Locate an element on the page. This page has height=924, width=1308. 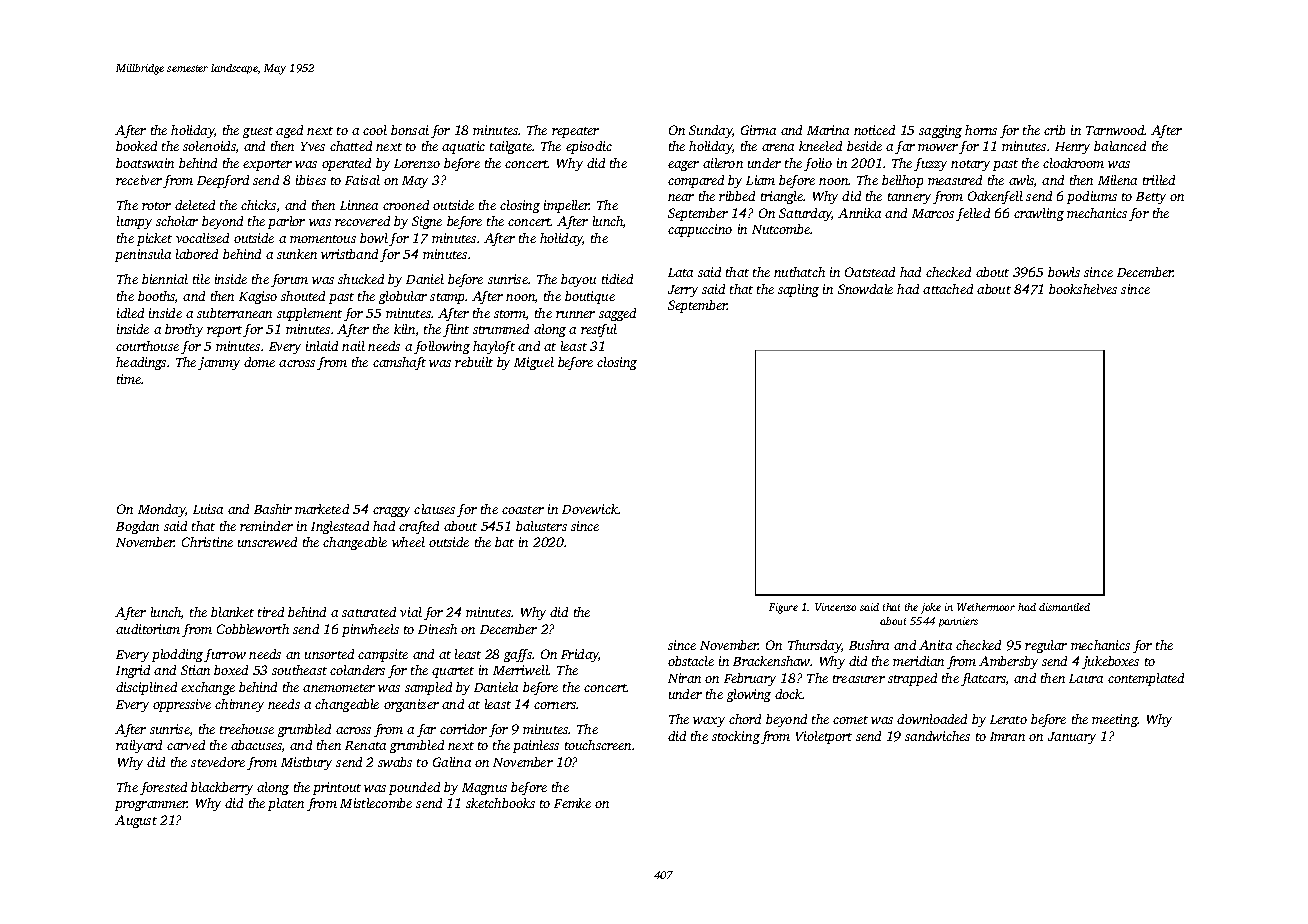
headings is located at coordinates (141, 363).
